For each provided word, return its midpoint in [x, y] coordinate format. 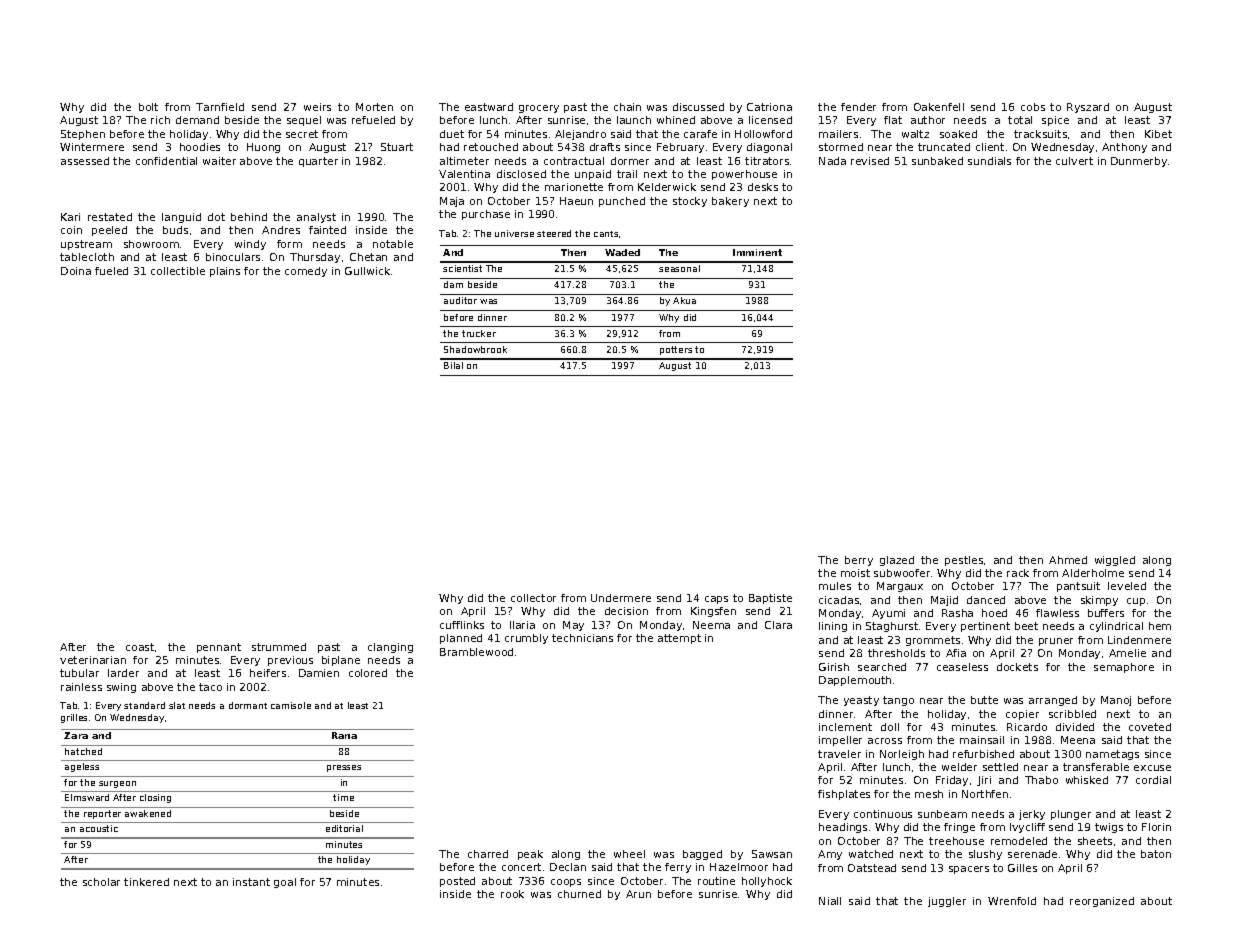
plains [225, 272]
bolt [148, 107]
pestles [964, 561]
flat [893, 120]
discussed [698, 107]
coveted [1150, 727]
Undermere [621, 598]
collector [533, 598]
